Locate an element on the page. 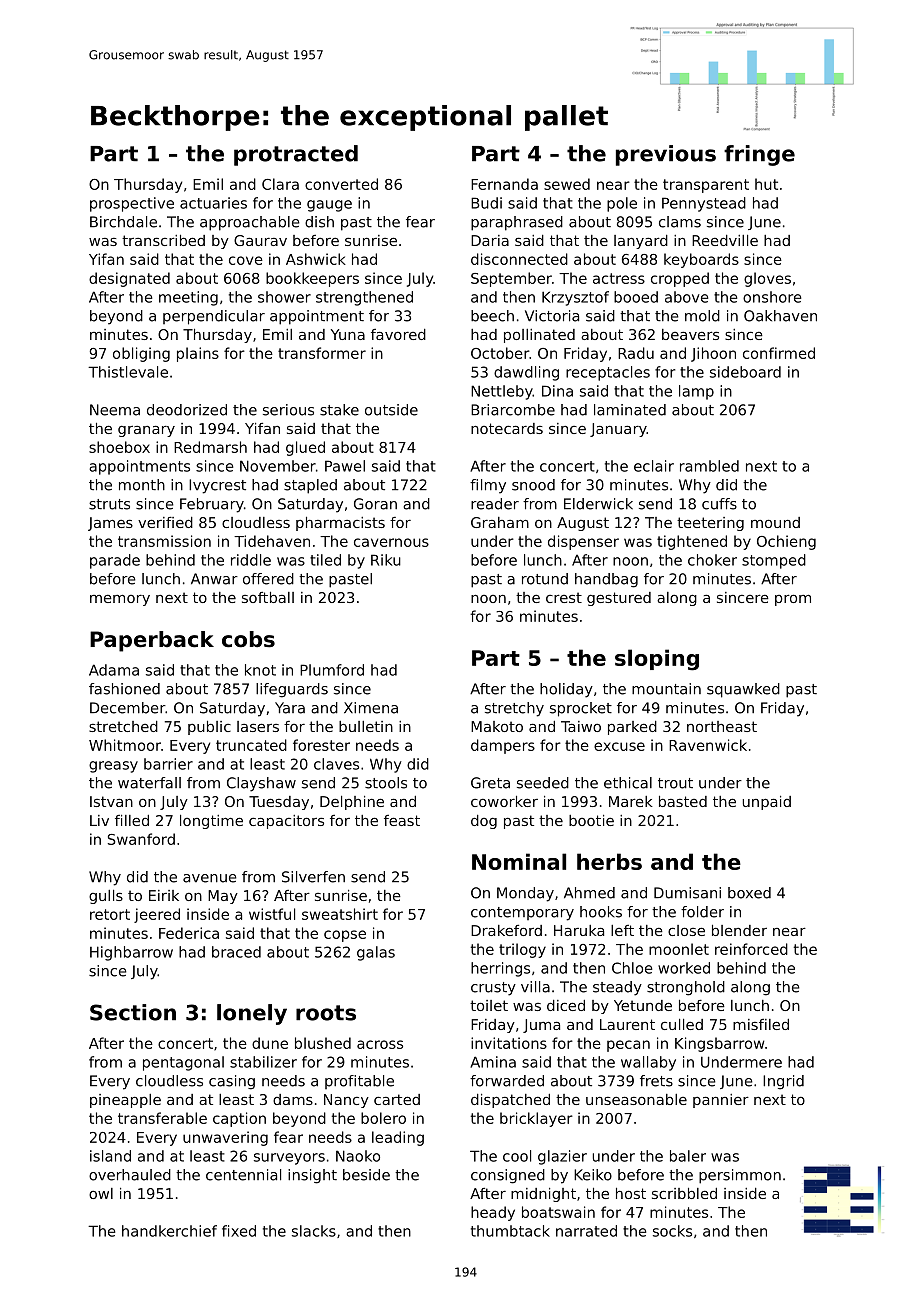 The width and height of the image is (908, 1316). Clayshaw is located at coordinates (261, 784).
